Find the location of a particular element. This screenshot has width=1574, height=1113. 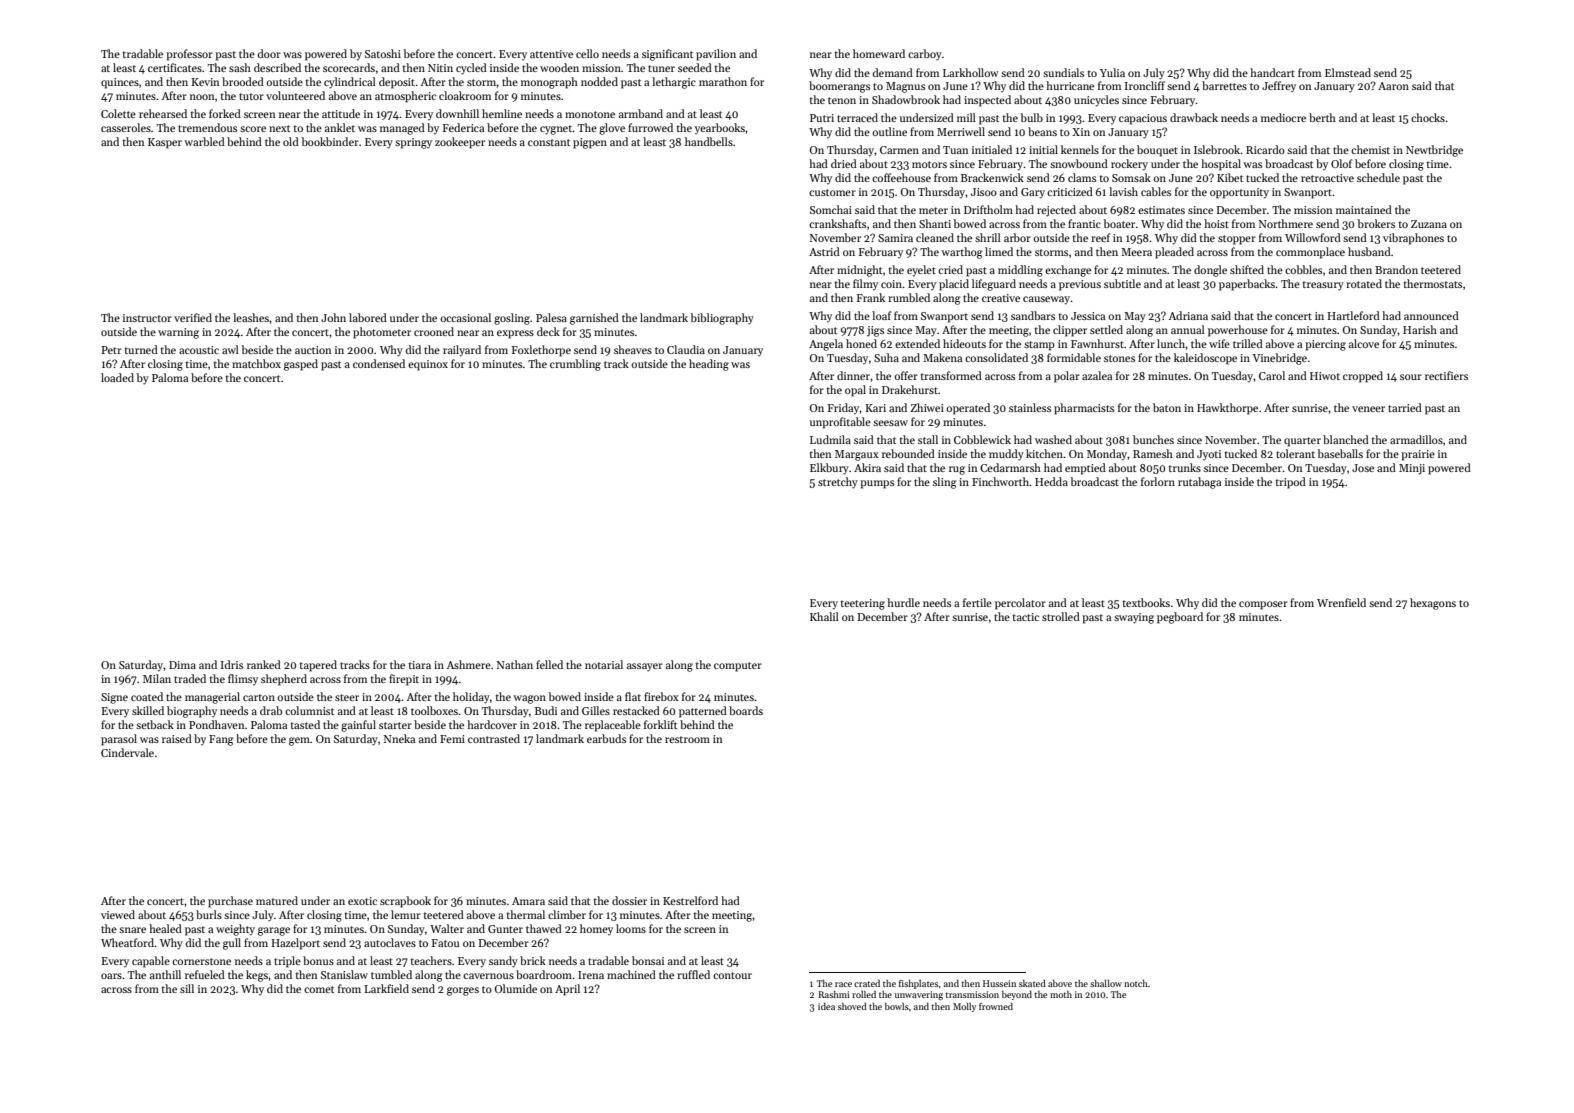

midnight is located at coordinates (859, 271).
